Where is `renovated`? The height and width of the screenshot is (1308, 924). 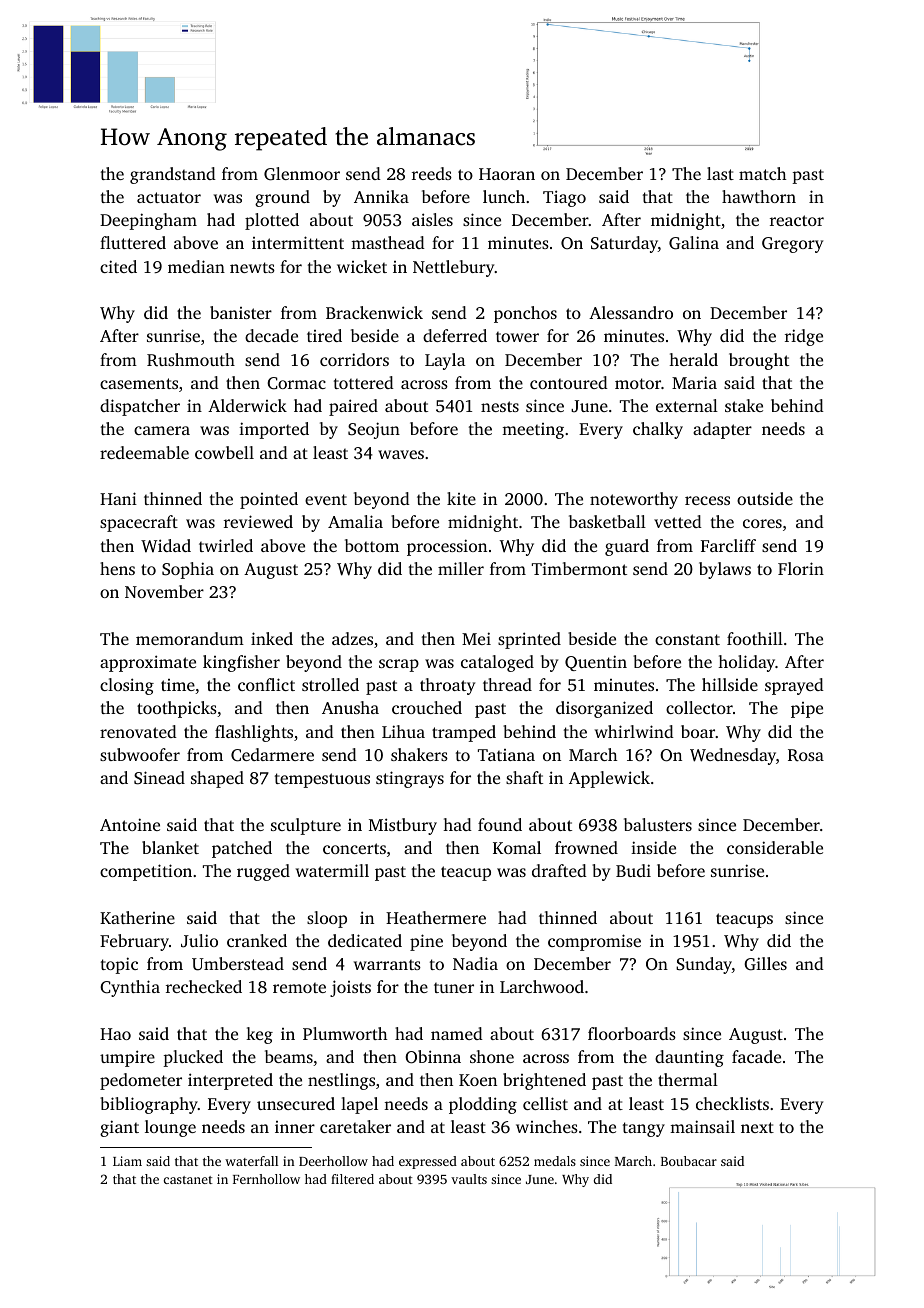
renovated is located at coordinates (138, 731).
